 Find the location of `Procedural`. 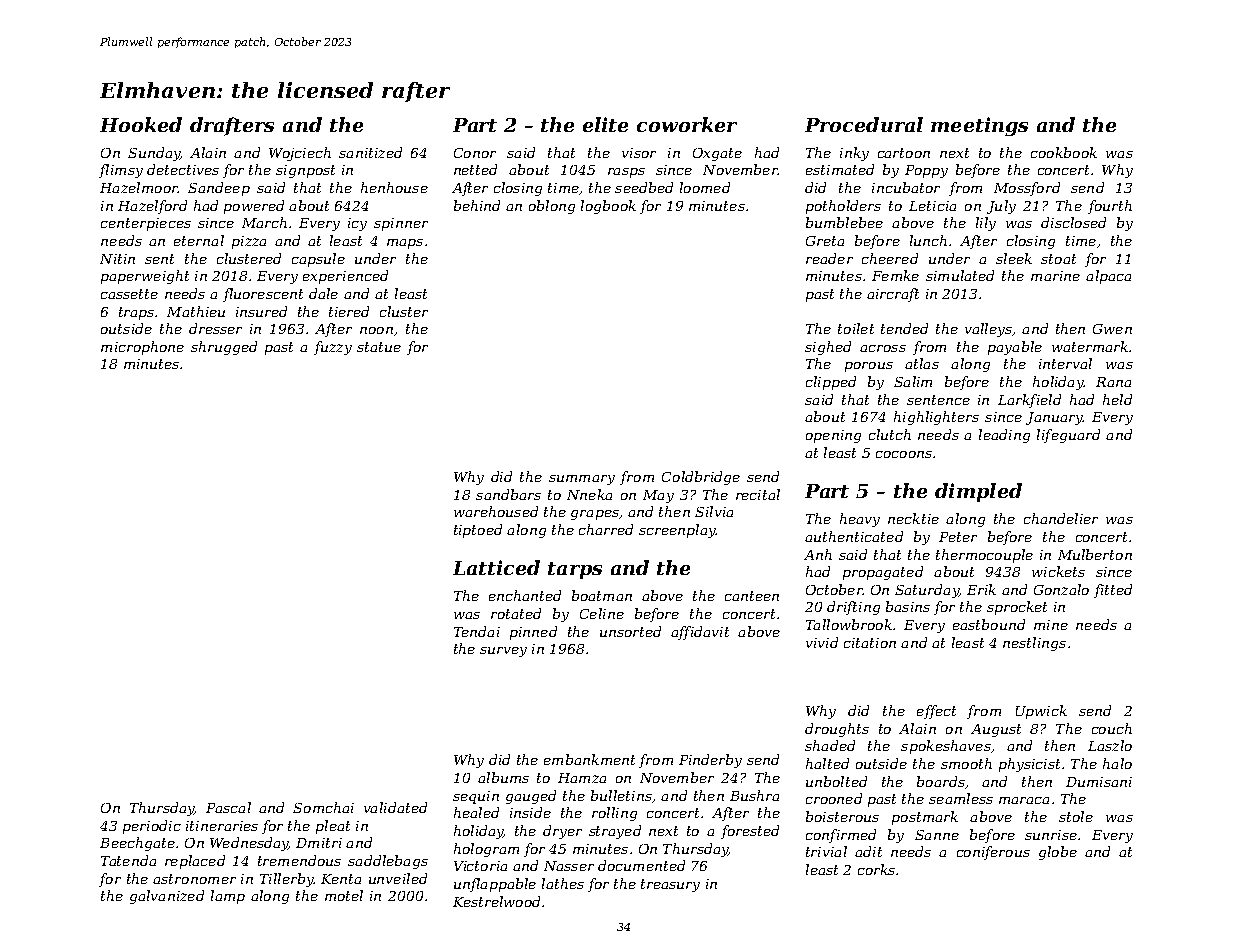

Procedural is located at coordinates (864, 124).
